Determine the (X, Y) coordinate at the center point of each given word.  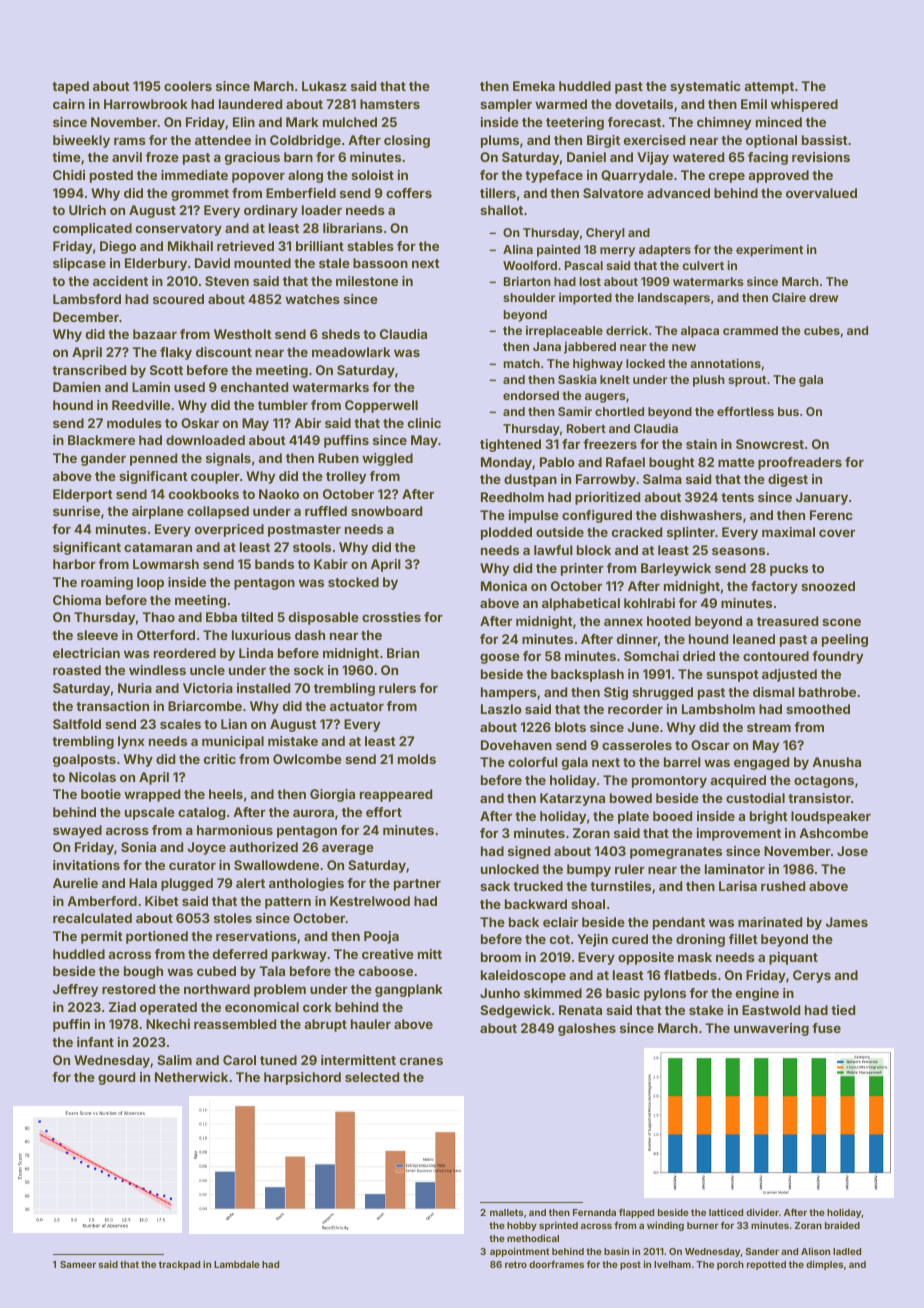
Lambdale (237, 1264)
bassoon (380, 263)
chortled (619, 411)
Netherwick (191, 1077)
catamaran (158, 547)
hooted (669, 621)
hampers (509, 693)
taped (70, 87)
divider (762, 1212)
